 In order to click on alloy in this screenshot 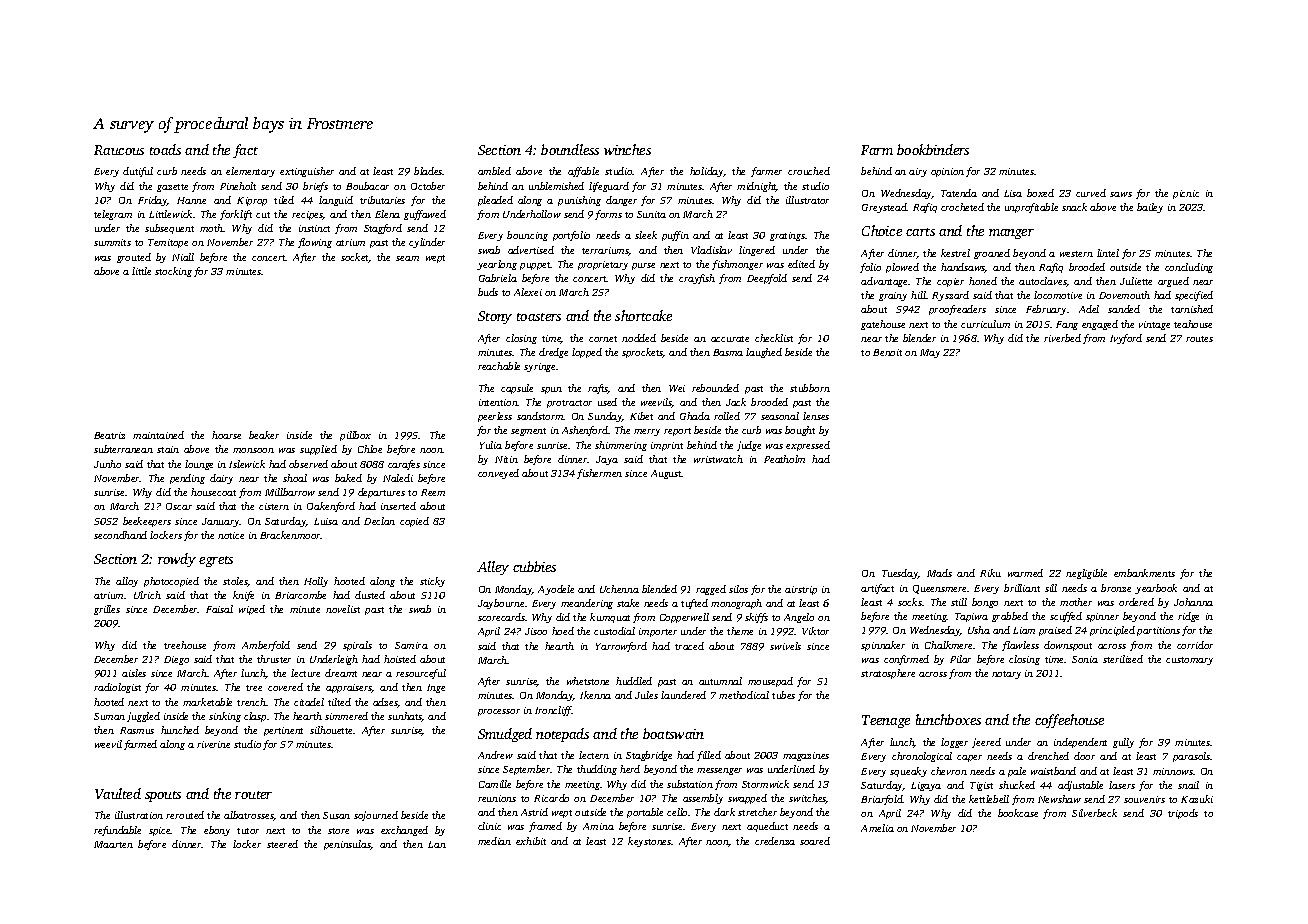, I will do `click(127, 582)`.
